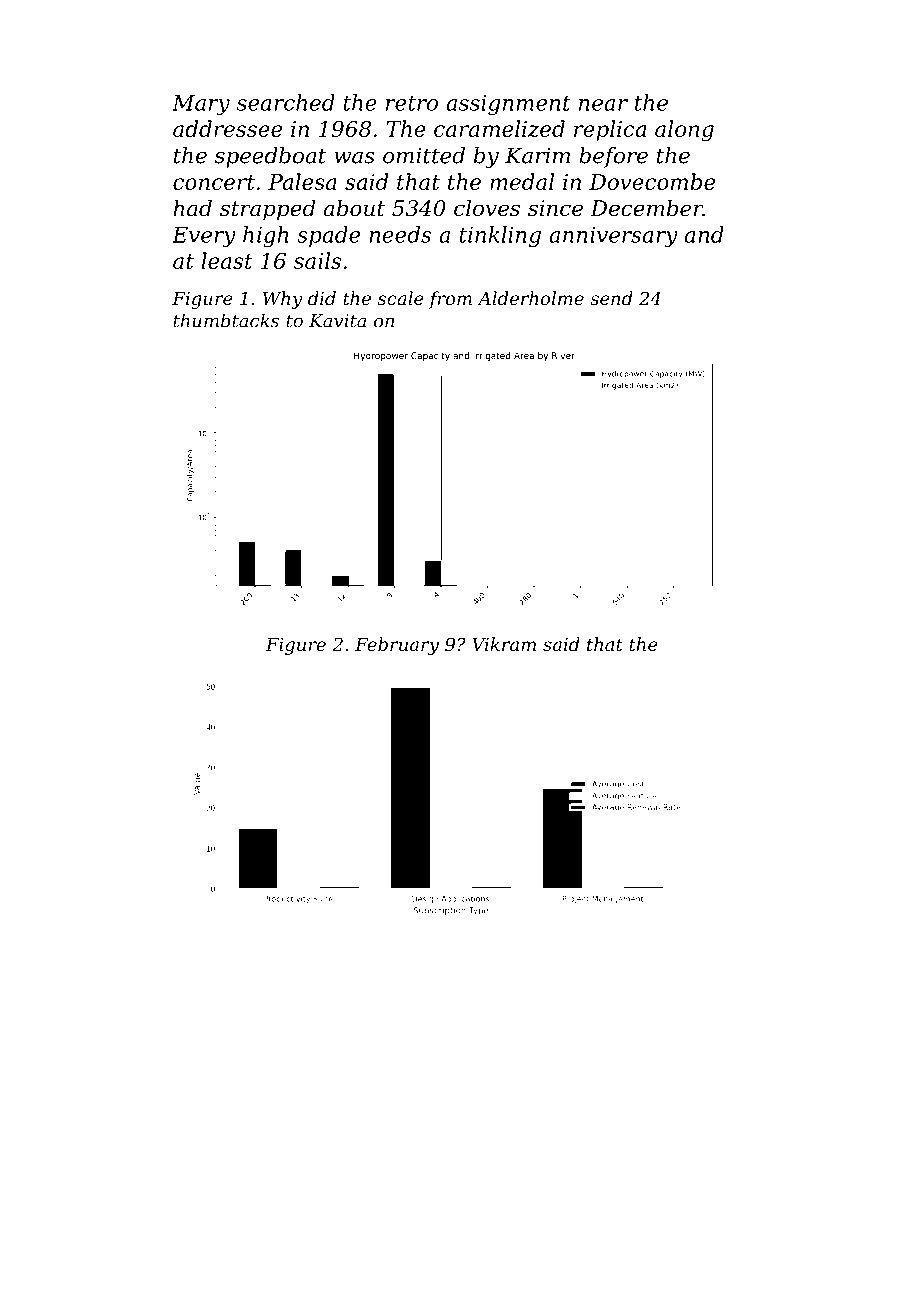 The height and width of the image is (1311, 924). What do you see at coordinates (603, 105) in the image?
I see `near` at bounding box center [603, 105].
